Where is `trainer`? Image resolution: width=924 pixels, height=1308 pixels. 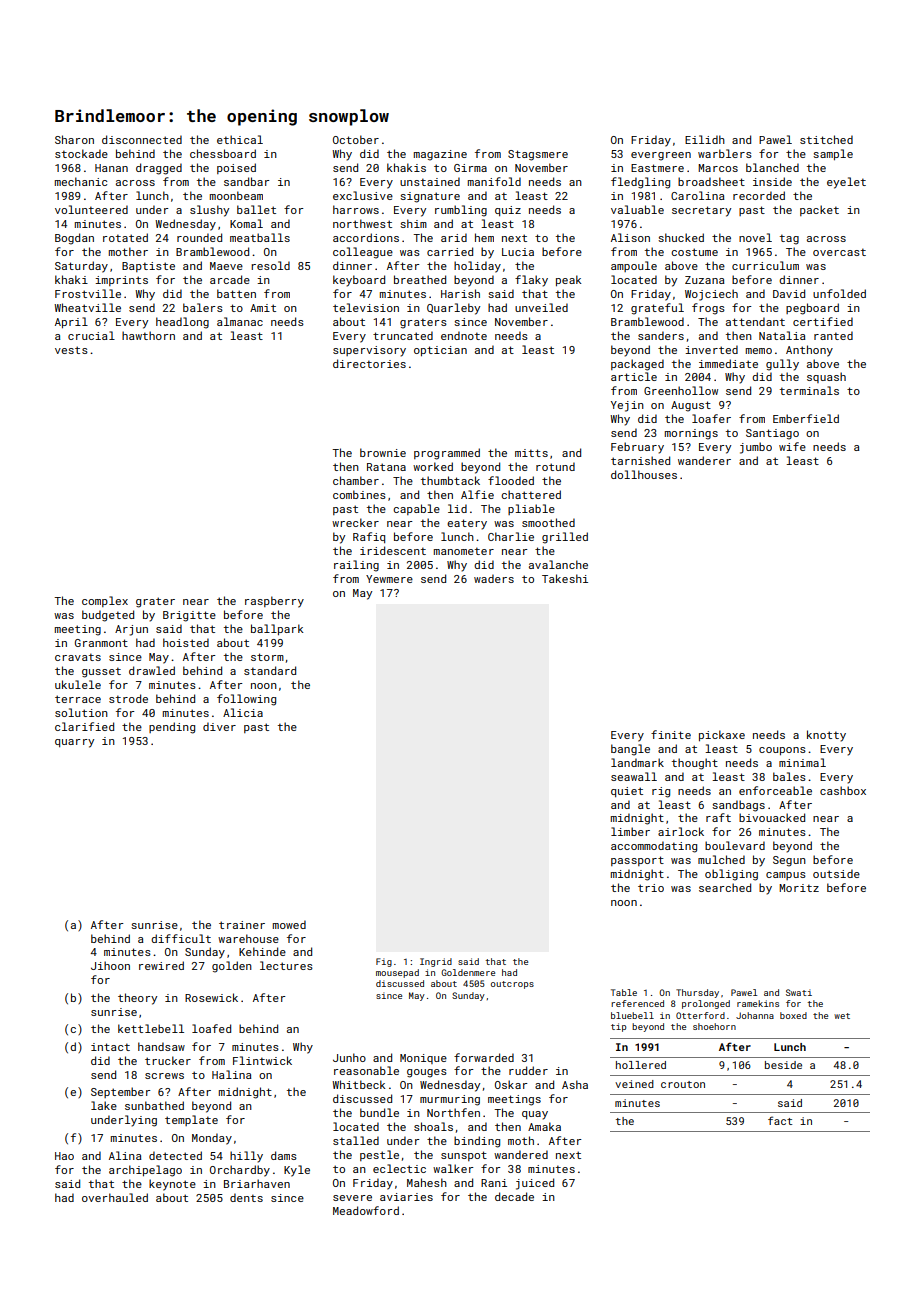 trainer is located at coordinates (242, 925).
